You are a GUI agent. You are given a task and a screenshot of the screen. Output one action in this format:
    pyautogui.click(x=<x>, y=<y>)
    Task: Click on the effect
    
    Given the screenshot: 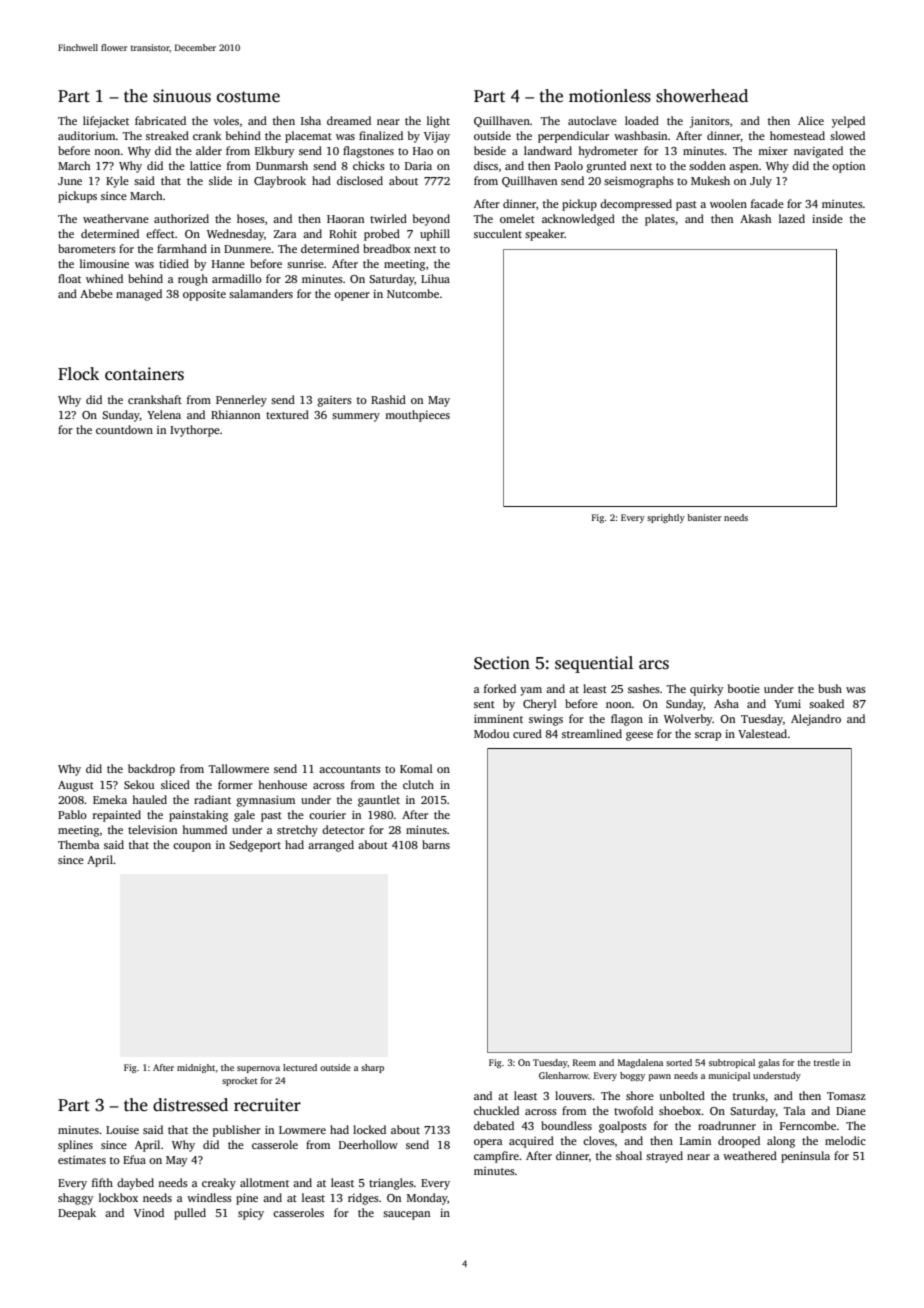 What is the action you would take?
    pyautogui.click(x=160, y=233)
